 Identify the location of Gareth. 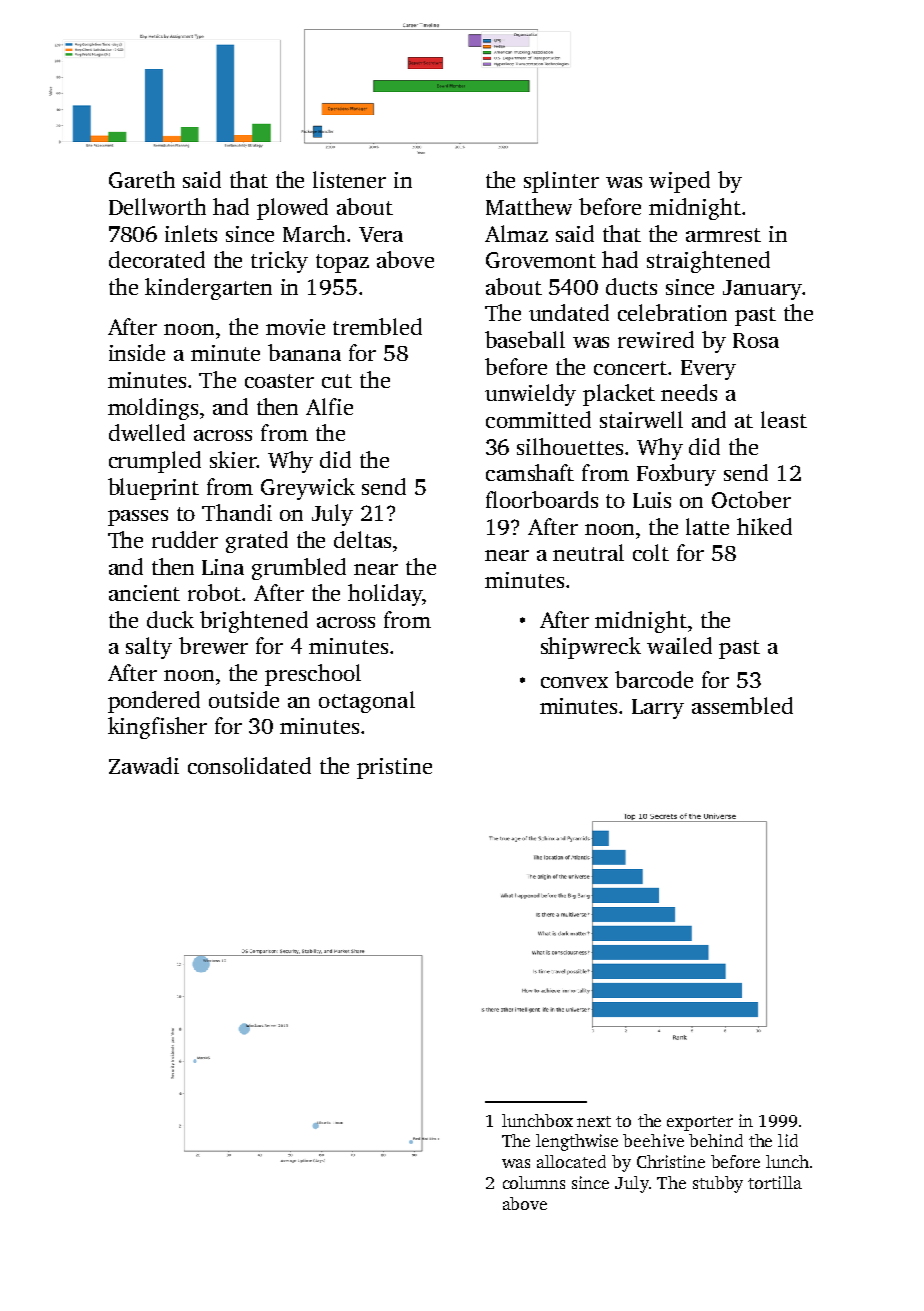
(142, 179).
